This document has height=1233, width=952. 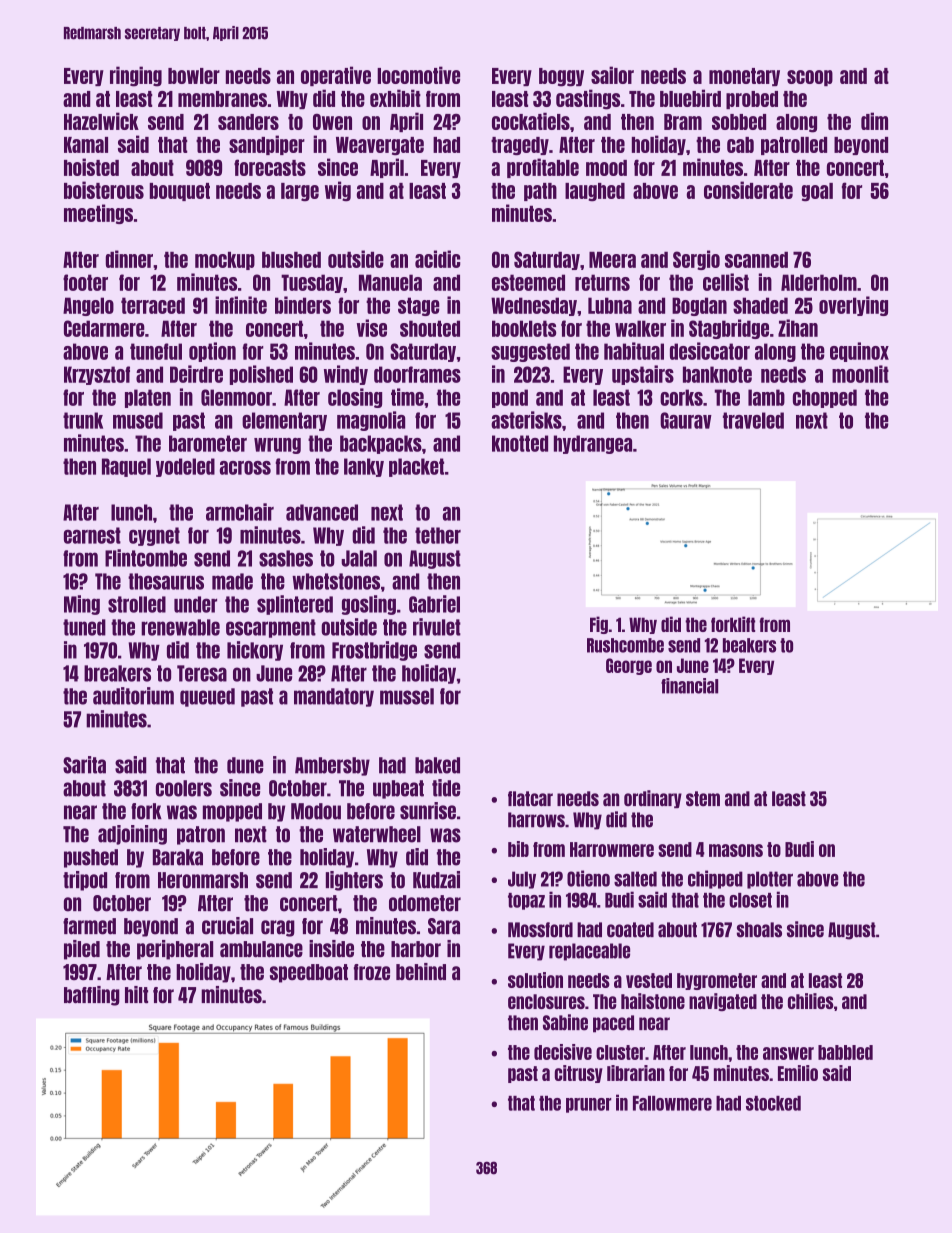 What do you see at coordinates (612, 849) in the document?
I see `Harrowmere` at bounding box center [612, 849].
